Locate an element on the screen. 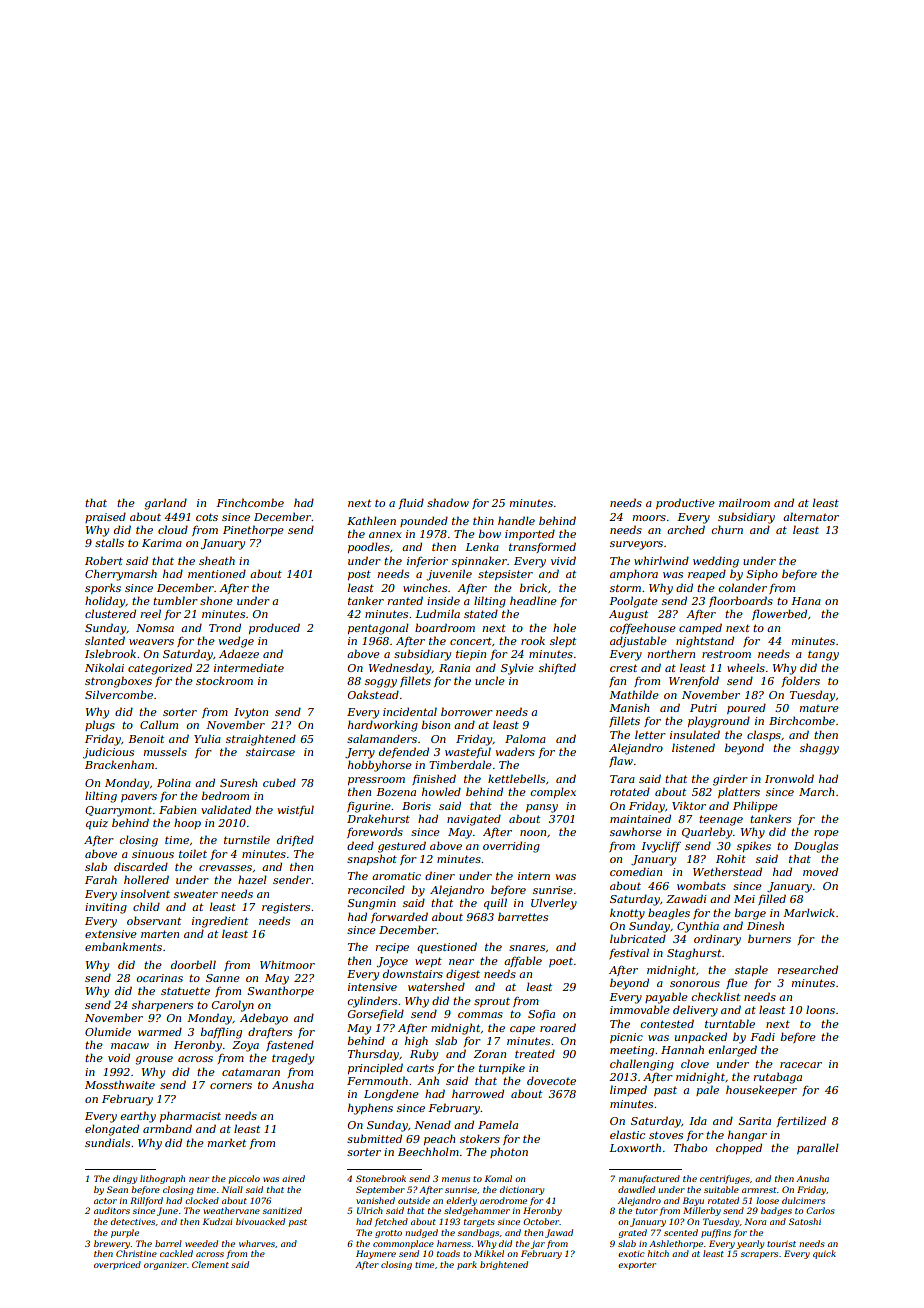 The image size is (924, 1308). armband is located at coordinates (167, 1128).
